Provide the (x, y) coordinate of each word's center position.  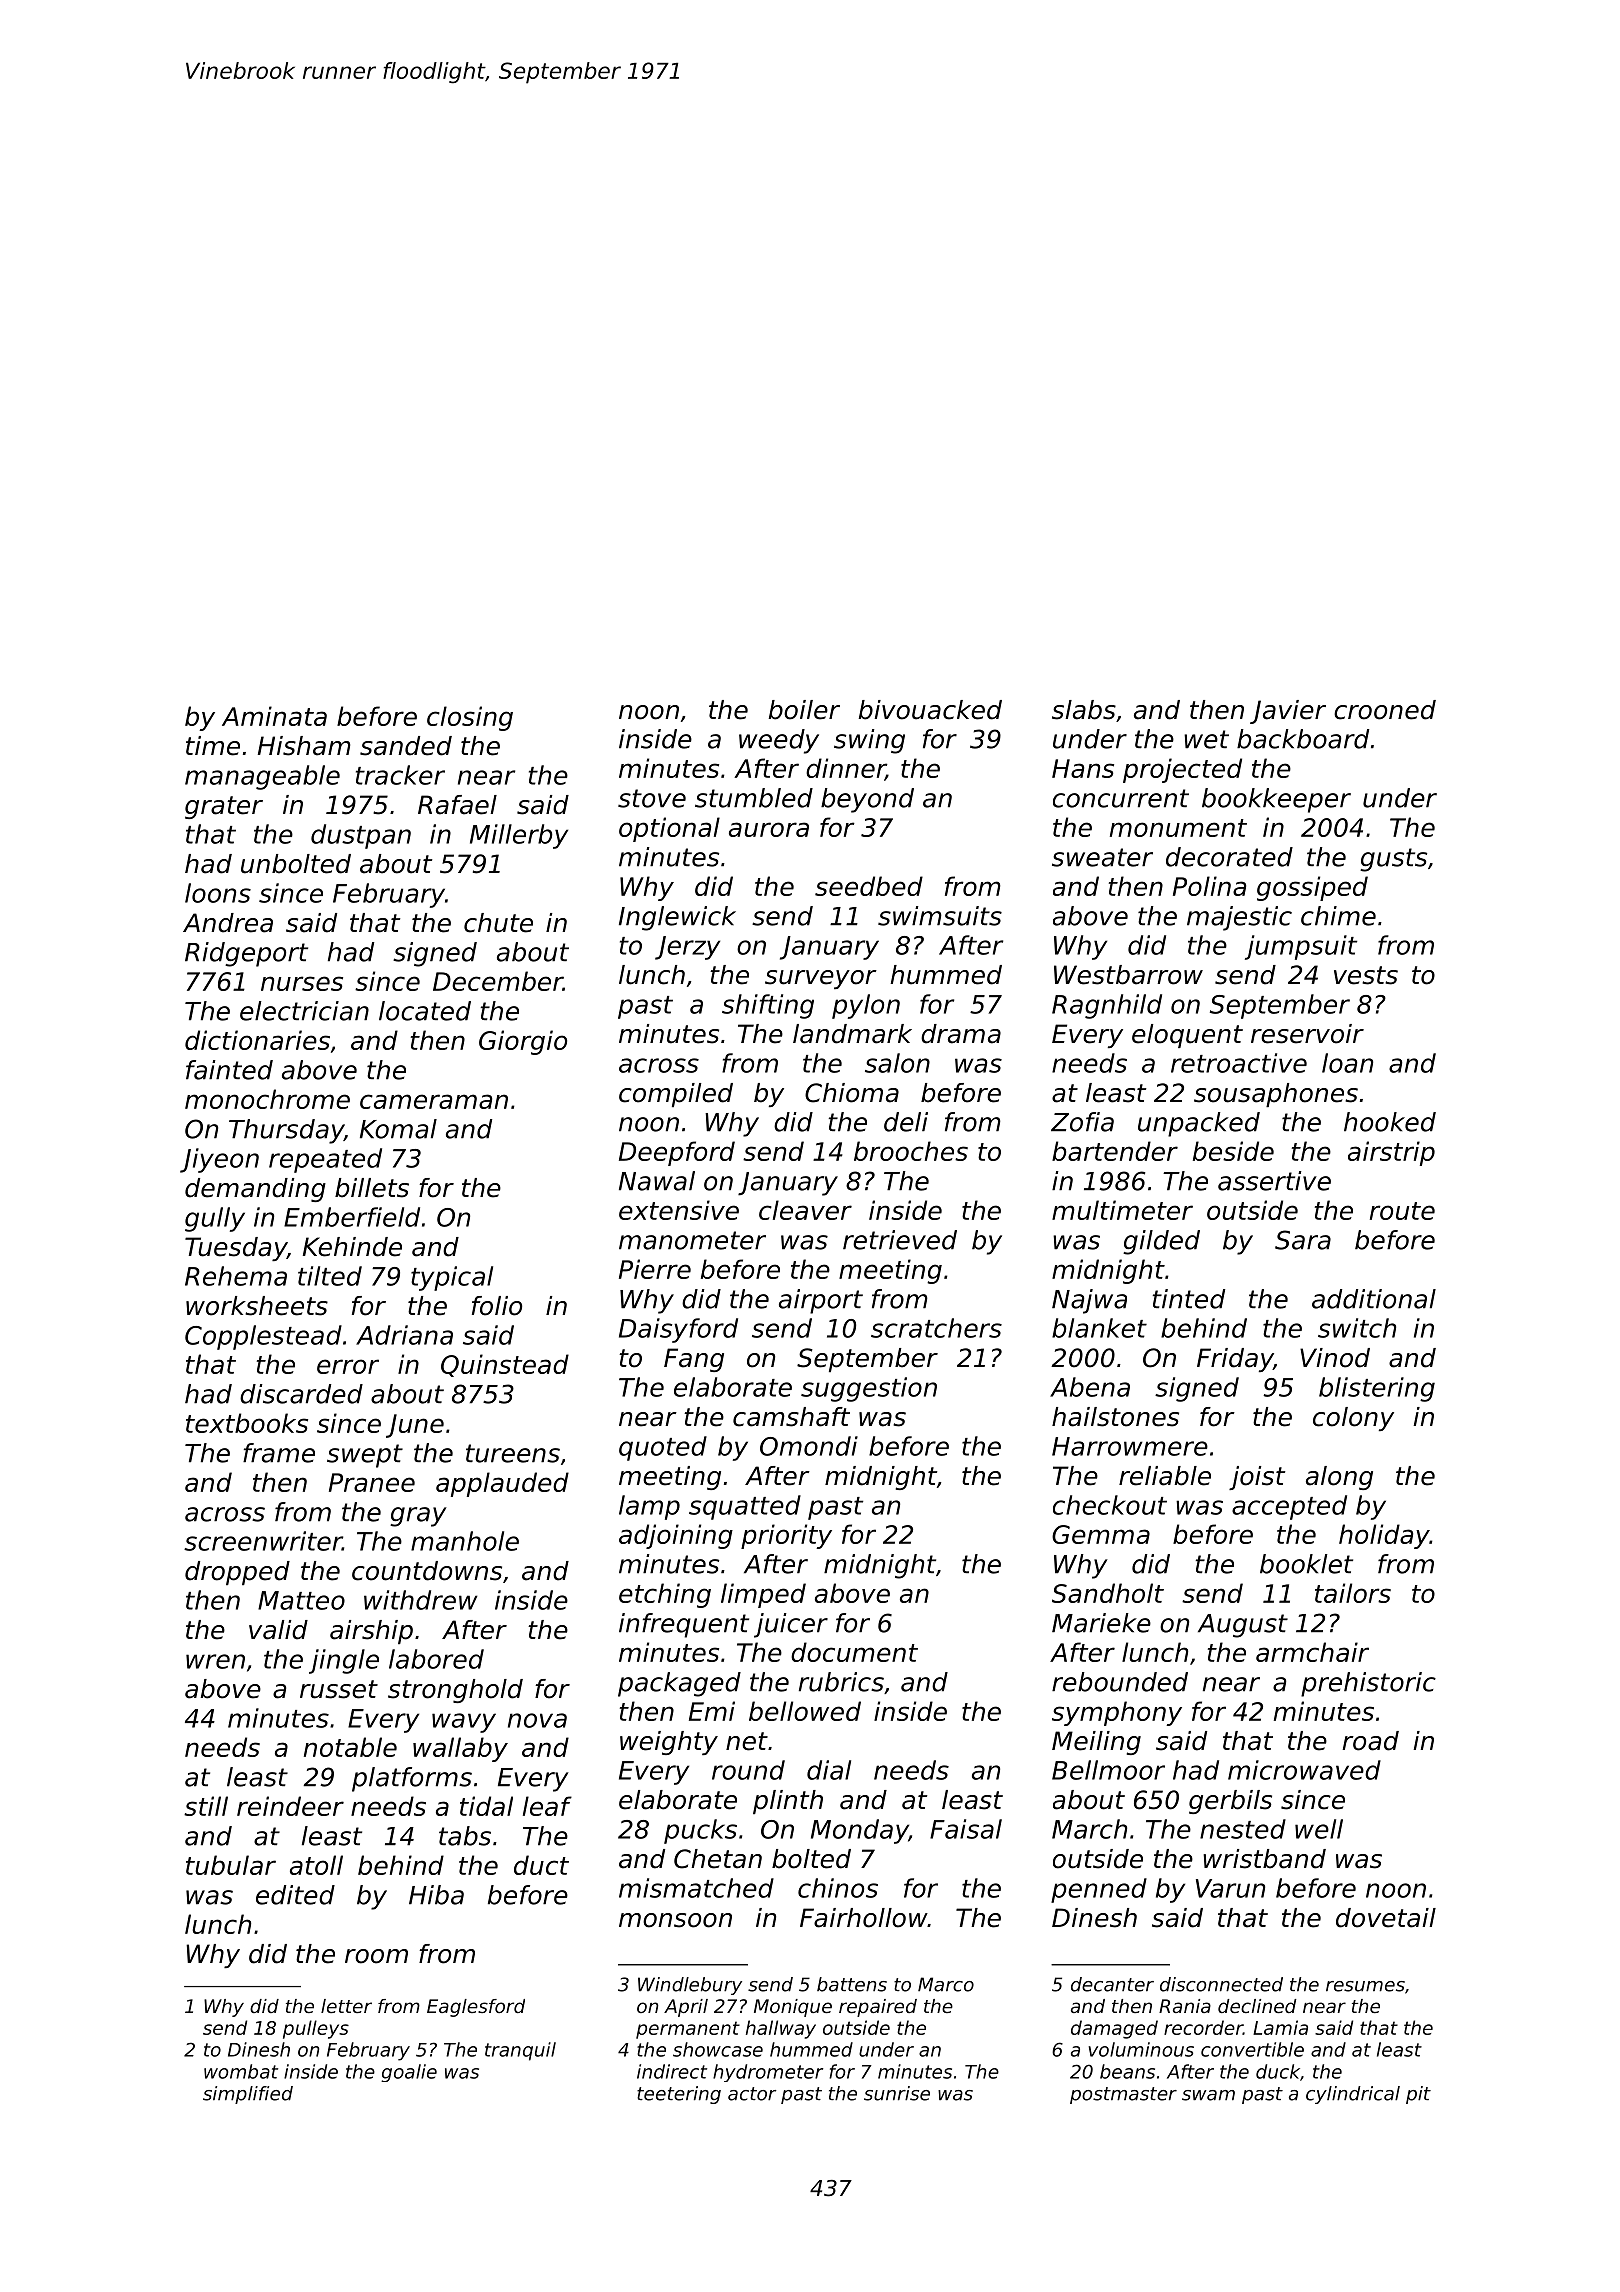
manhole (465, 1541)
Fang (694, 1360)
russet (339, 1689)
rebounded (1120, 1682)
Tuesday (236, 1249)
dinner (846, 769)
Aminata (274, 716)
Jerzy (687, 948)
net (747, 1741)
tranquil (520, 2051)
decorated (1229, 857)
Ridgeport (246, 954)
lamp (649, 1507)
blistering (1377, 1389)
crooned (1385, 710)
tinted (1189, 1299)
